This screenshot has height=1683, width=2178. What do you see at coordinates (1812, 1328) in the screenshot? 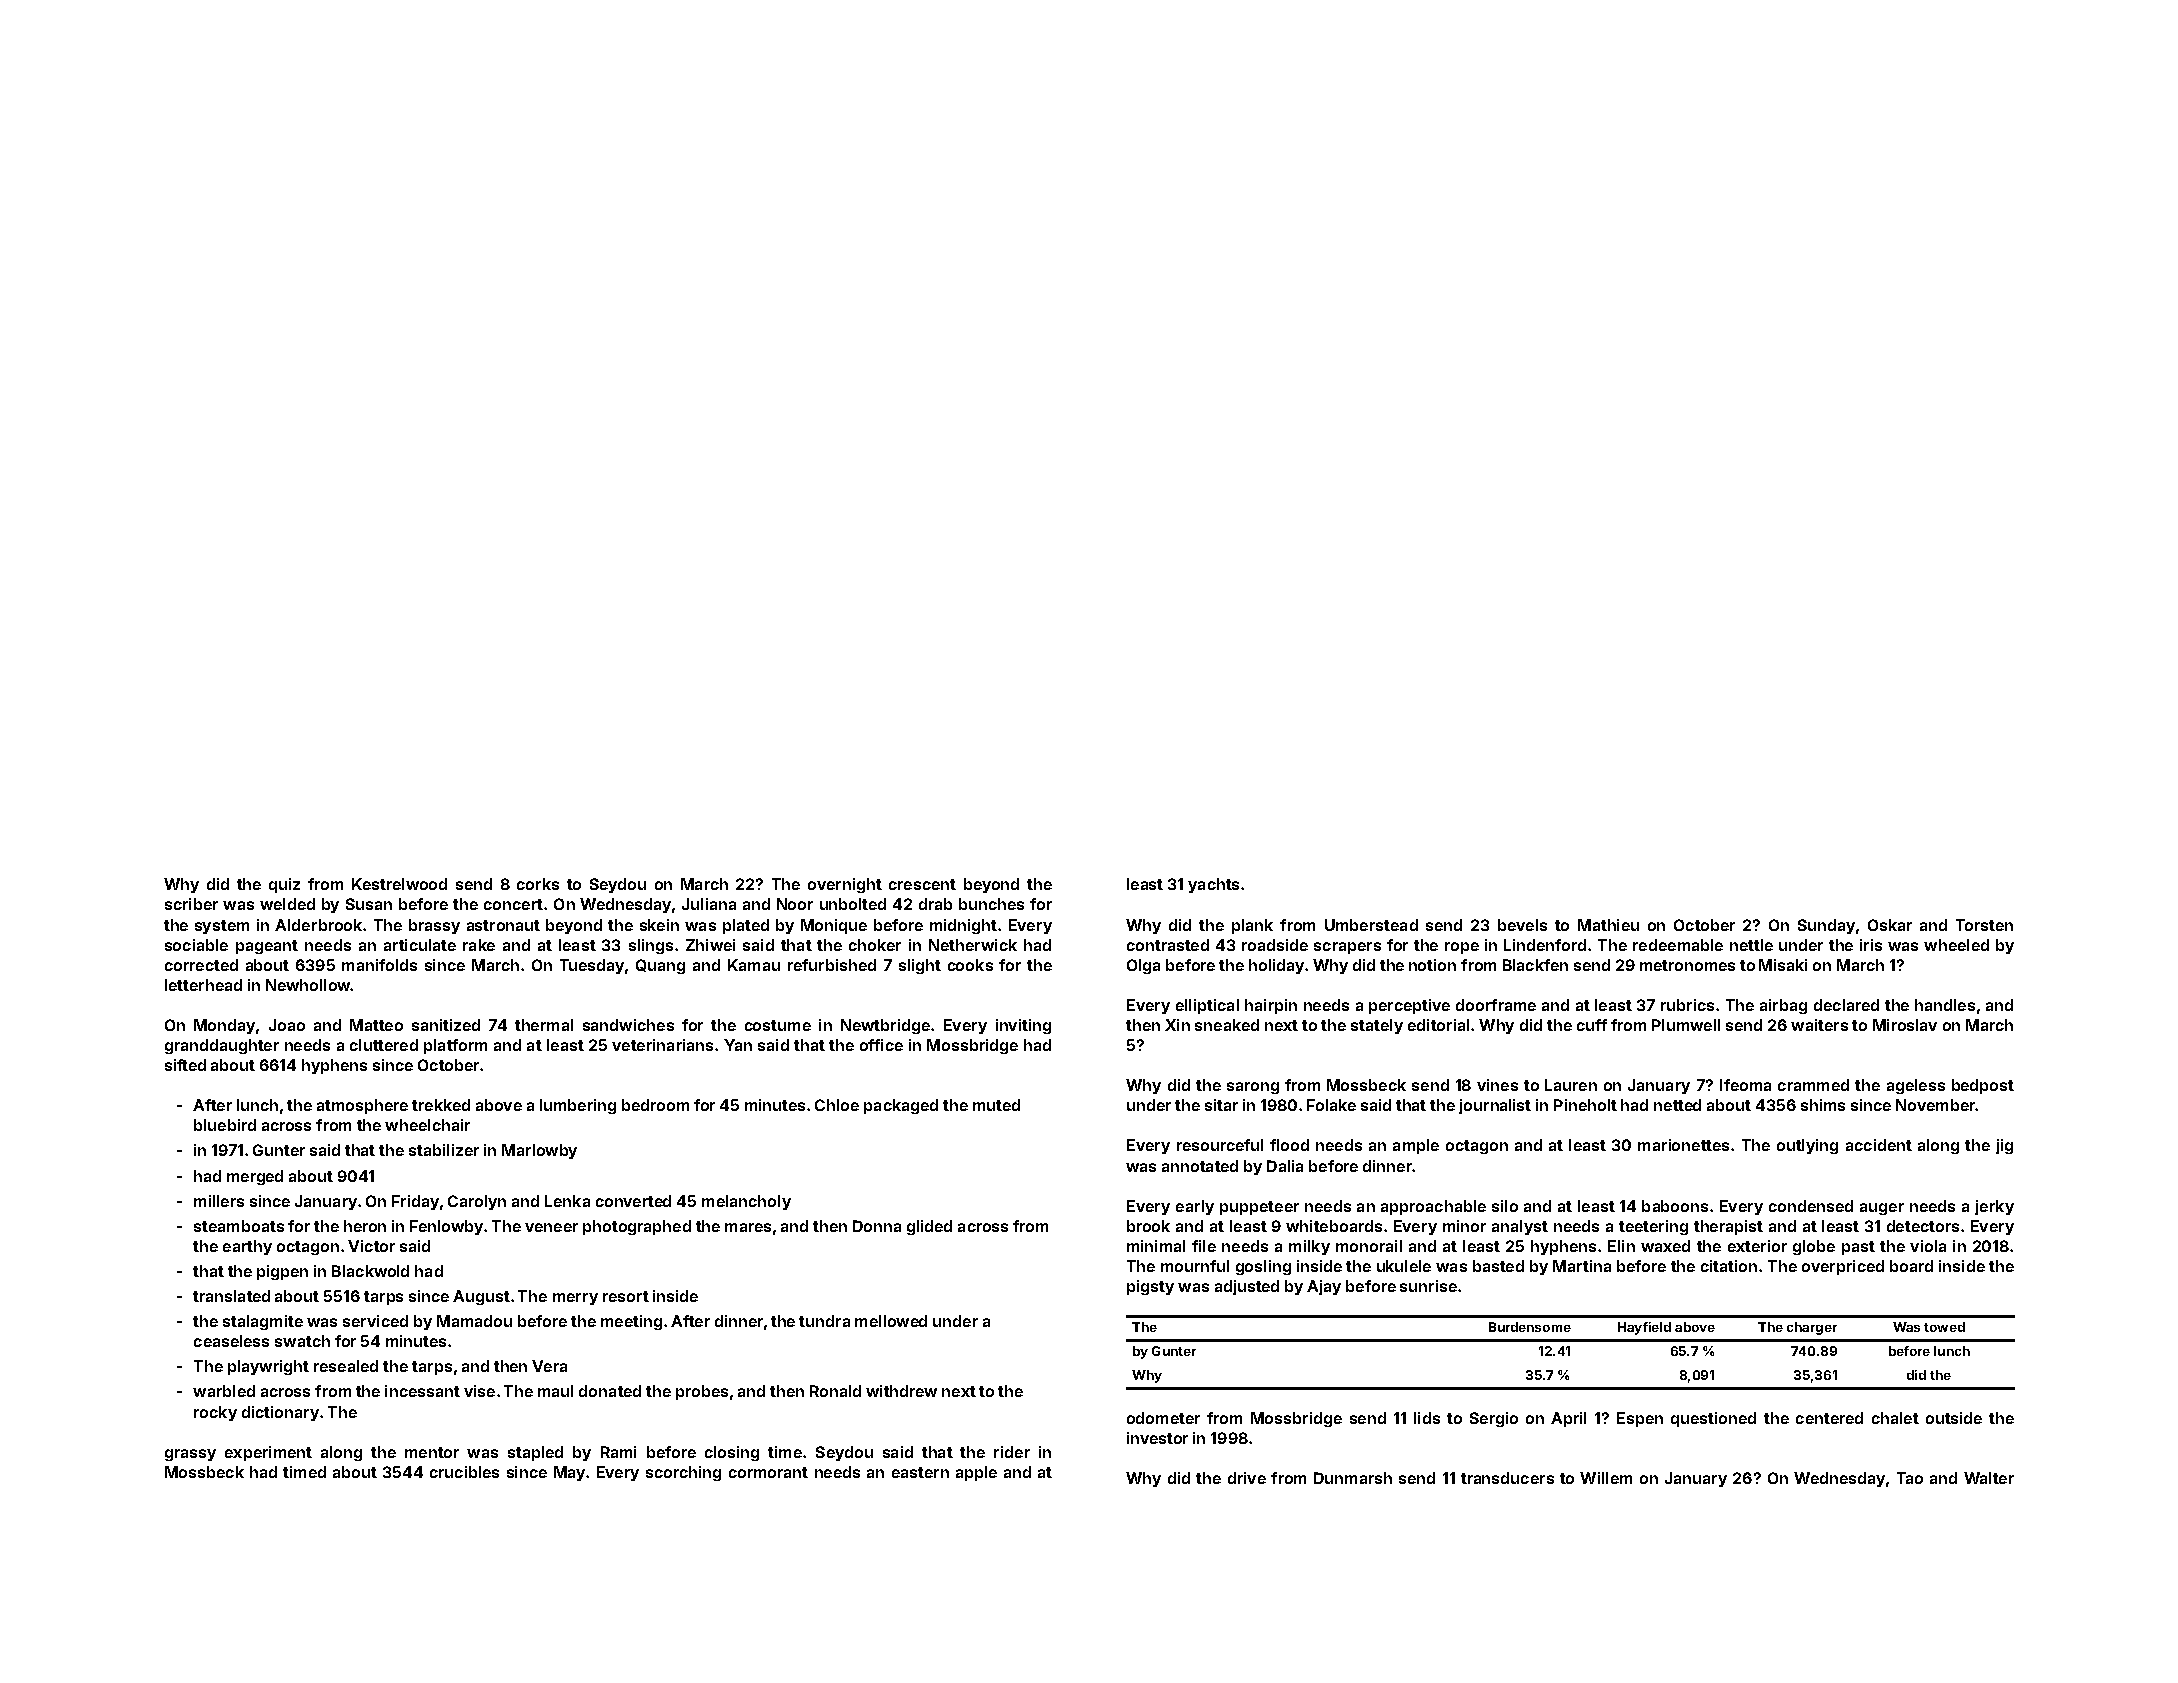
I see `charger` at bounding box center [1812, 1328].
